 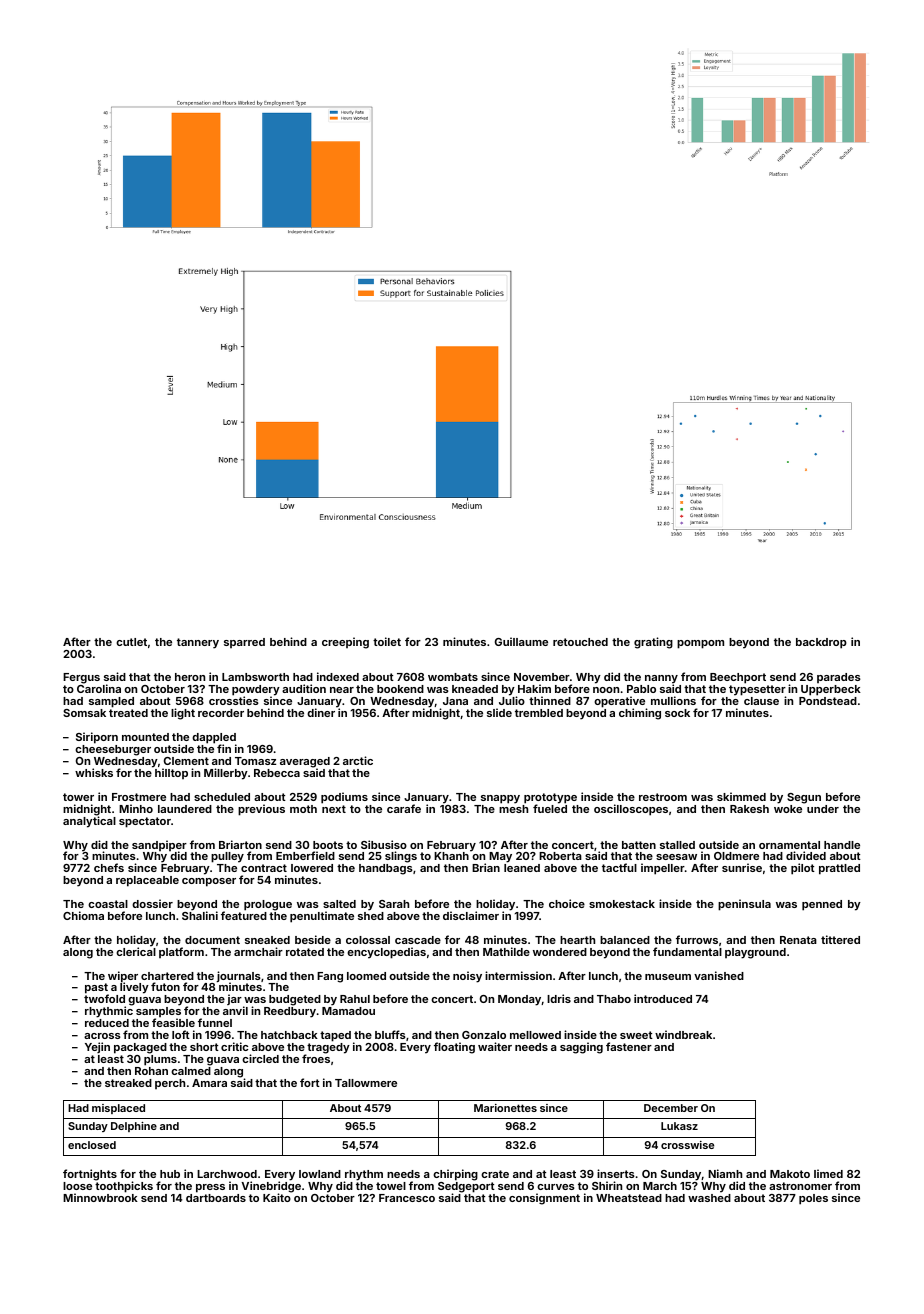 I want to click on backdrop, so click(x=821, y=643).
